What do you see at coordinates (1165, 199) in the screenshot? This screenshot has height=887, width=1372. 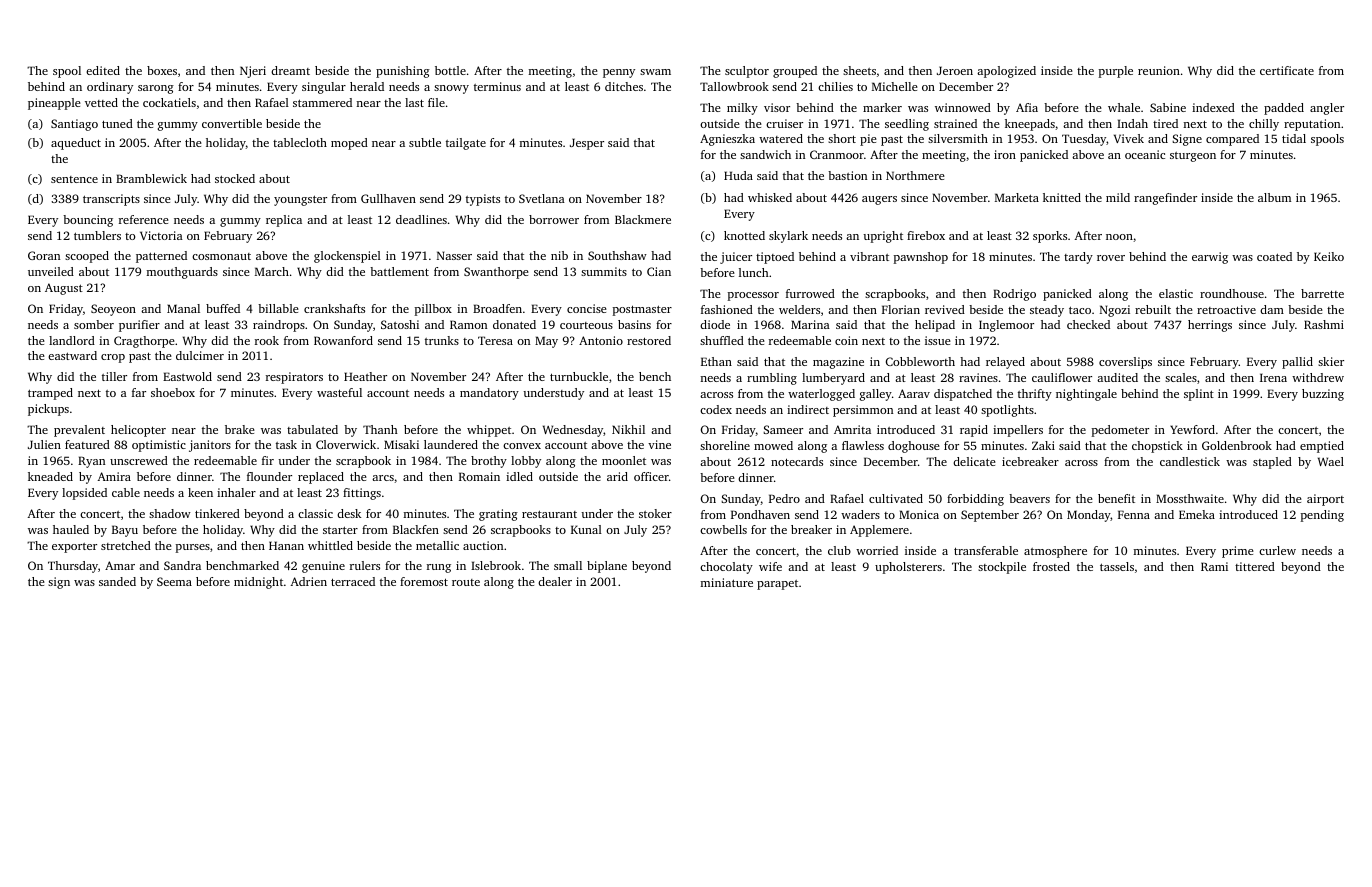 I see `rangefinder` at bounding box center [1165, 199].
